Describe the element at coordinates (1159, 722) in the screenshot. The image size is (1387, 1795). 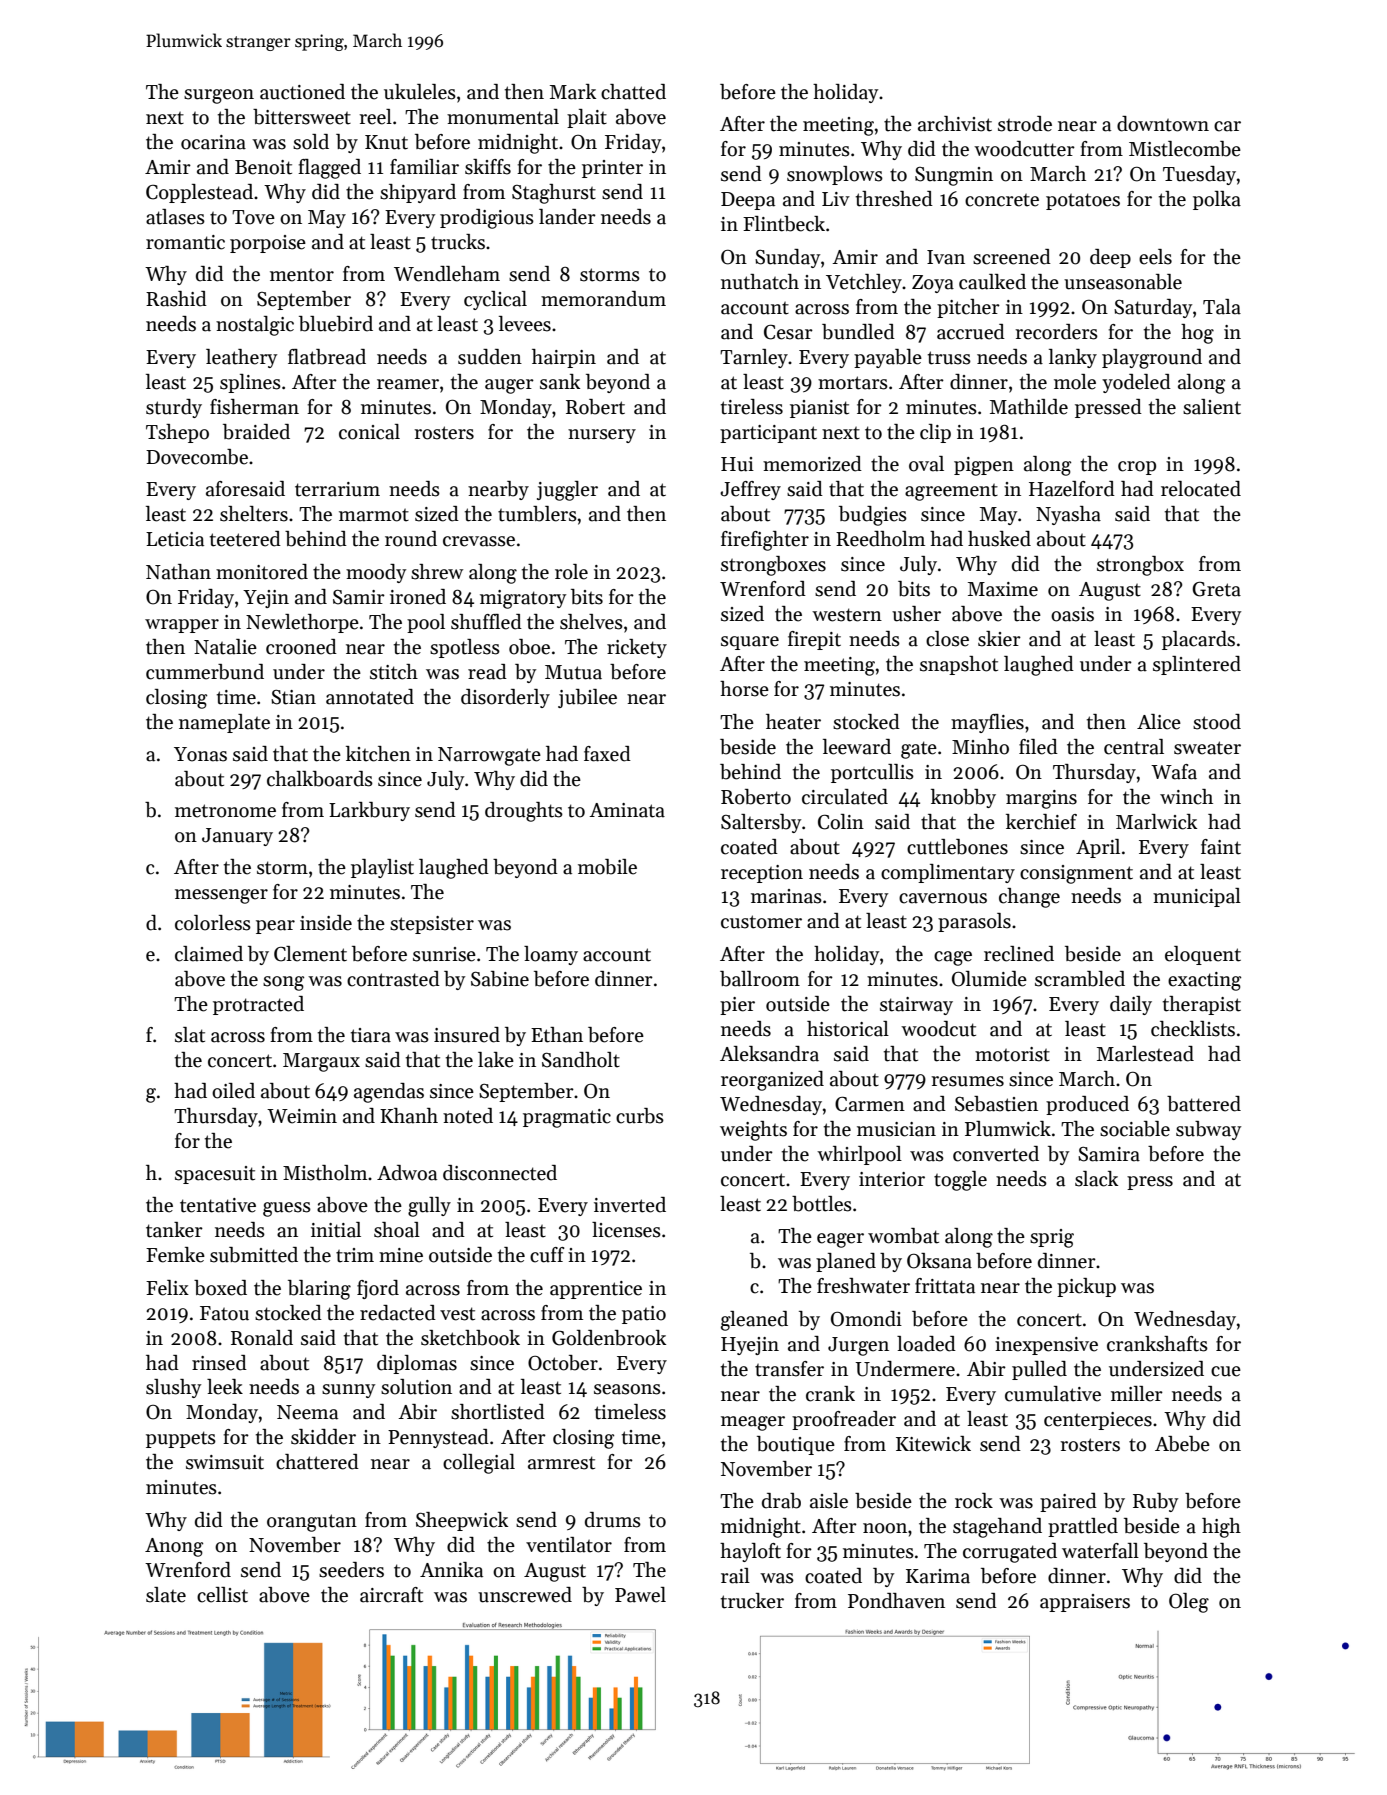
I see `Alice` at that location.
